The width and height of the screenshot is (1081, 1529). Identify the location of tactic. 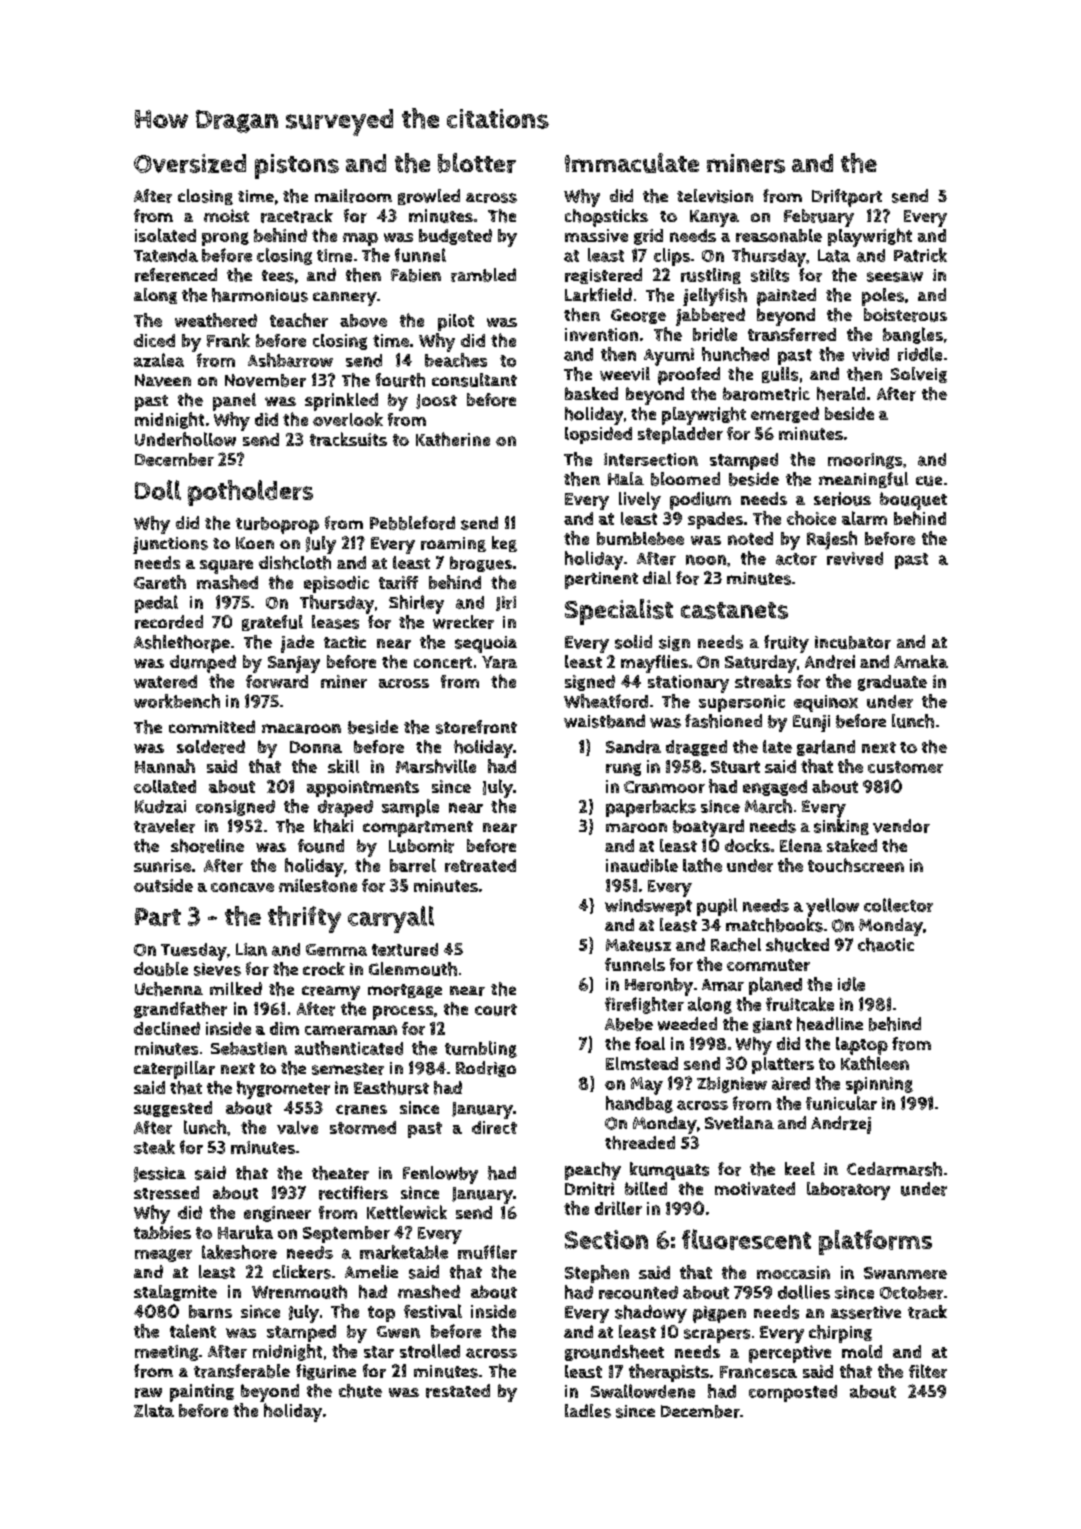
(345, 642).
